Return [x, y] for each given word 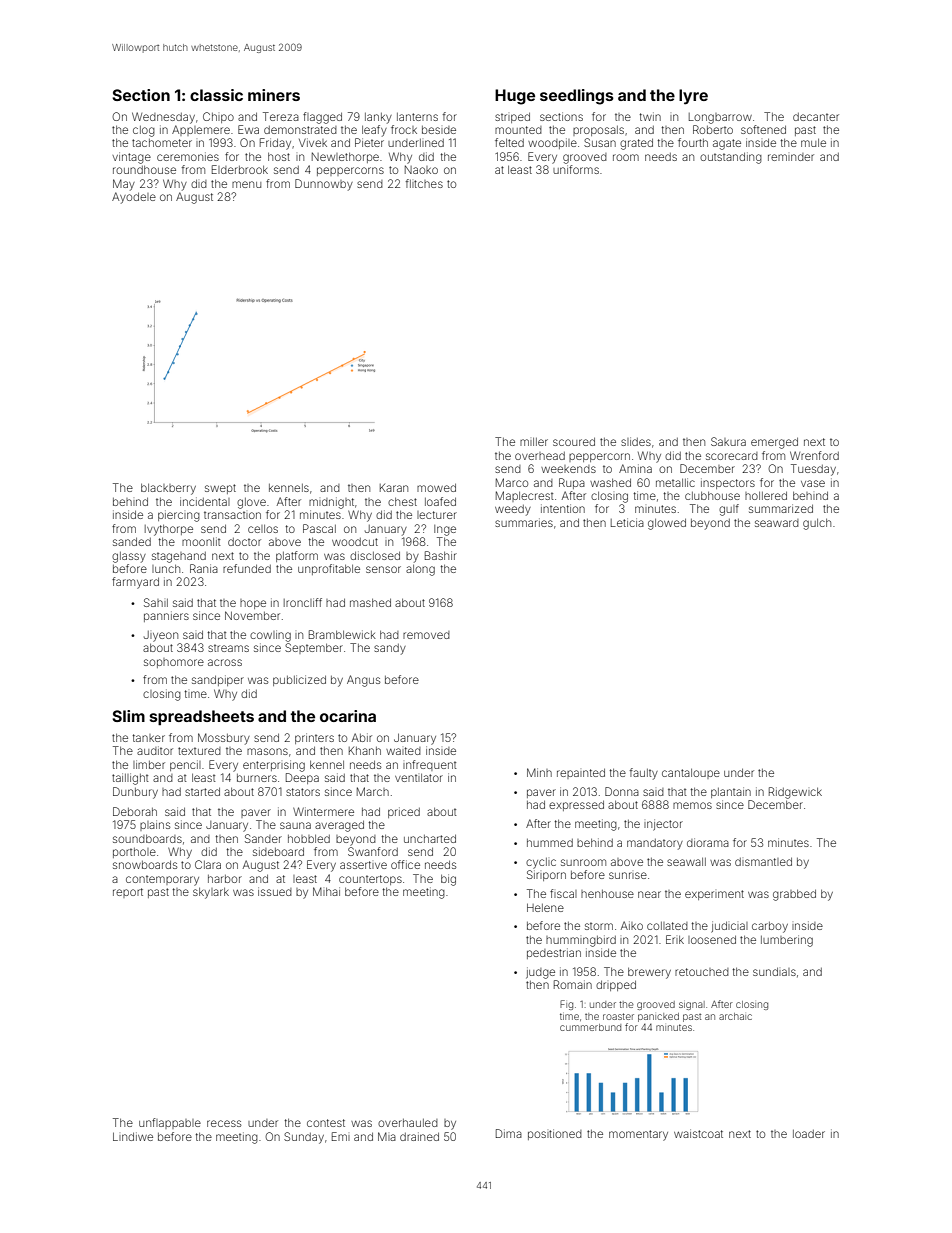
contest [326, 1123]
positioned [555, 1134]
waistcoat [698, 1133]
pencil [185, 765]
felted [509, 142]
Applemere [201, 130]
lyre [693, 97]
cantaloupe [691, 774]
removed [426, 635]
